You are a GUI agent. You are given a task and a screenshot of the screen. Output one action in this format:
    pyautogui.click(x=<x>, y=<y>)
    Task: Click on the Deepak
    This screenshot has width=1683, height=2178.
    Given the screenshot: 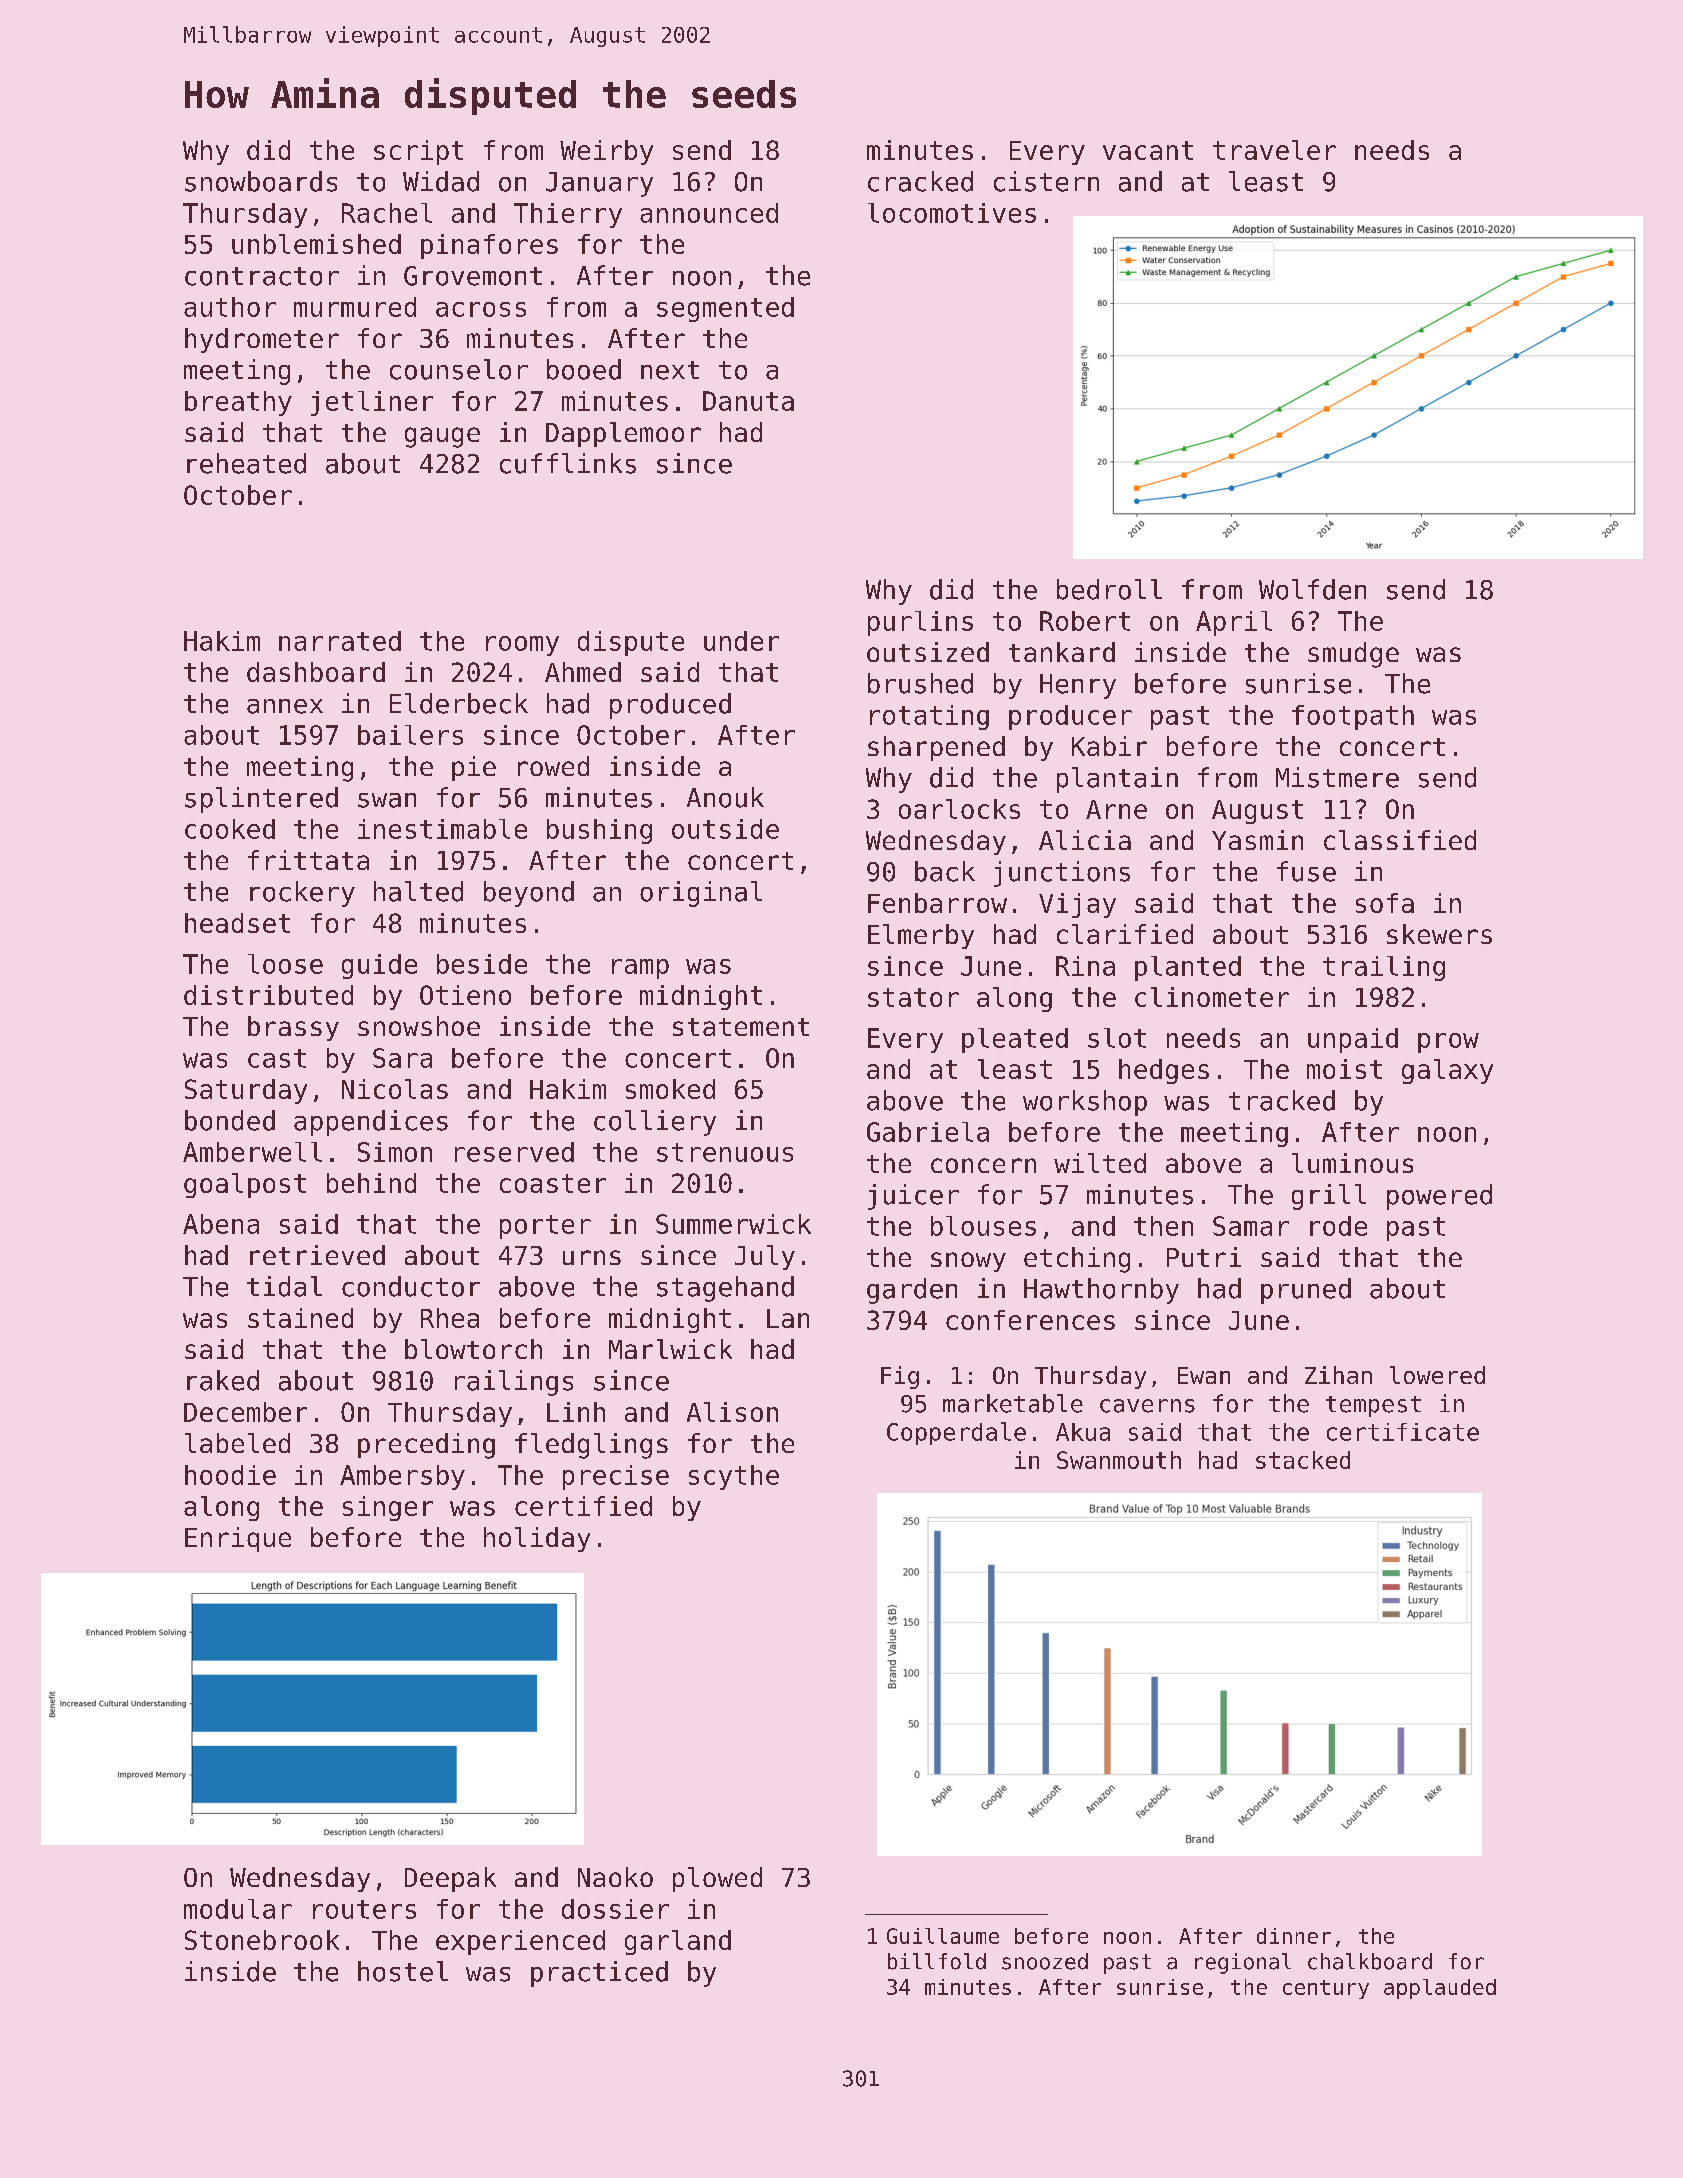 What is the action you would take?
    pyautogui.click(x=450, y=1879)
